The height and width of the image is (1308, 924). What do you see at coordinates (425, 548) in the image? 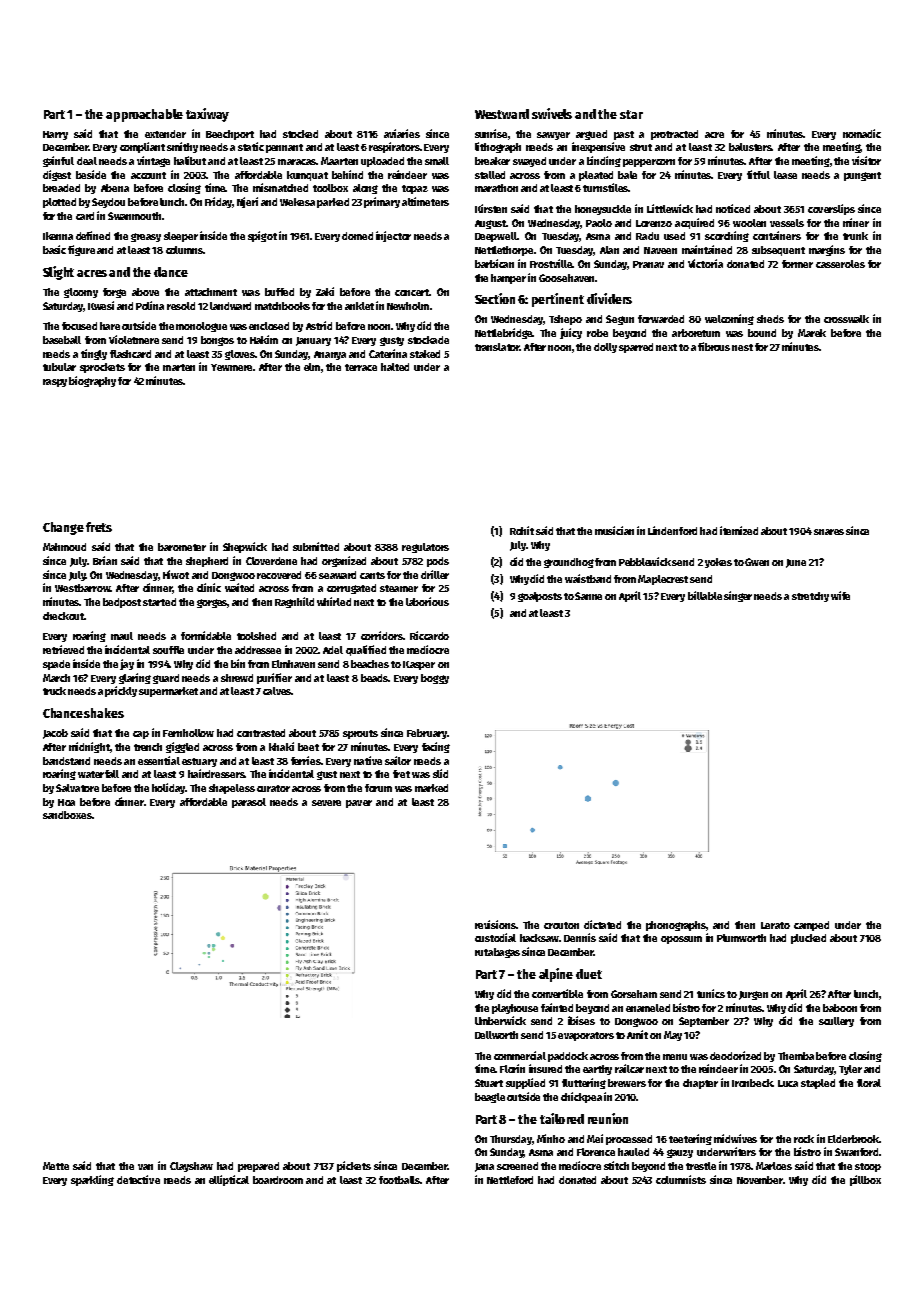
I see `regulators` at bounding box center [425, 548].
